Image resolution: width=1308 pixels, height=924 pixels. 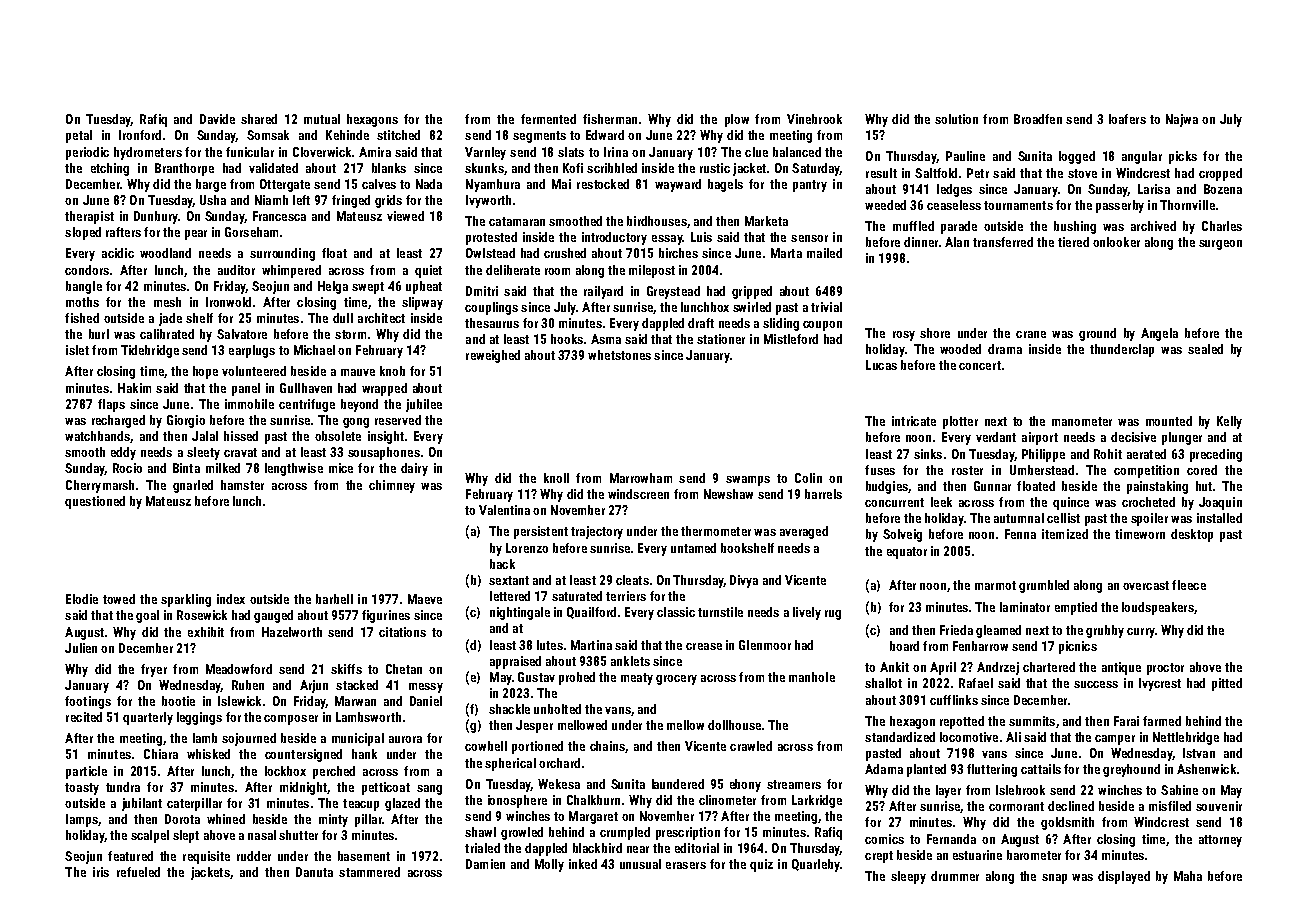 What do you see at coordinates (744, 581) in the page?
I see `Divya` at bounding box center [744, 581].
